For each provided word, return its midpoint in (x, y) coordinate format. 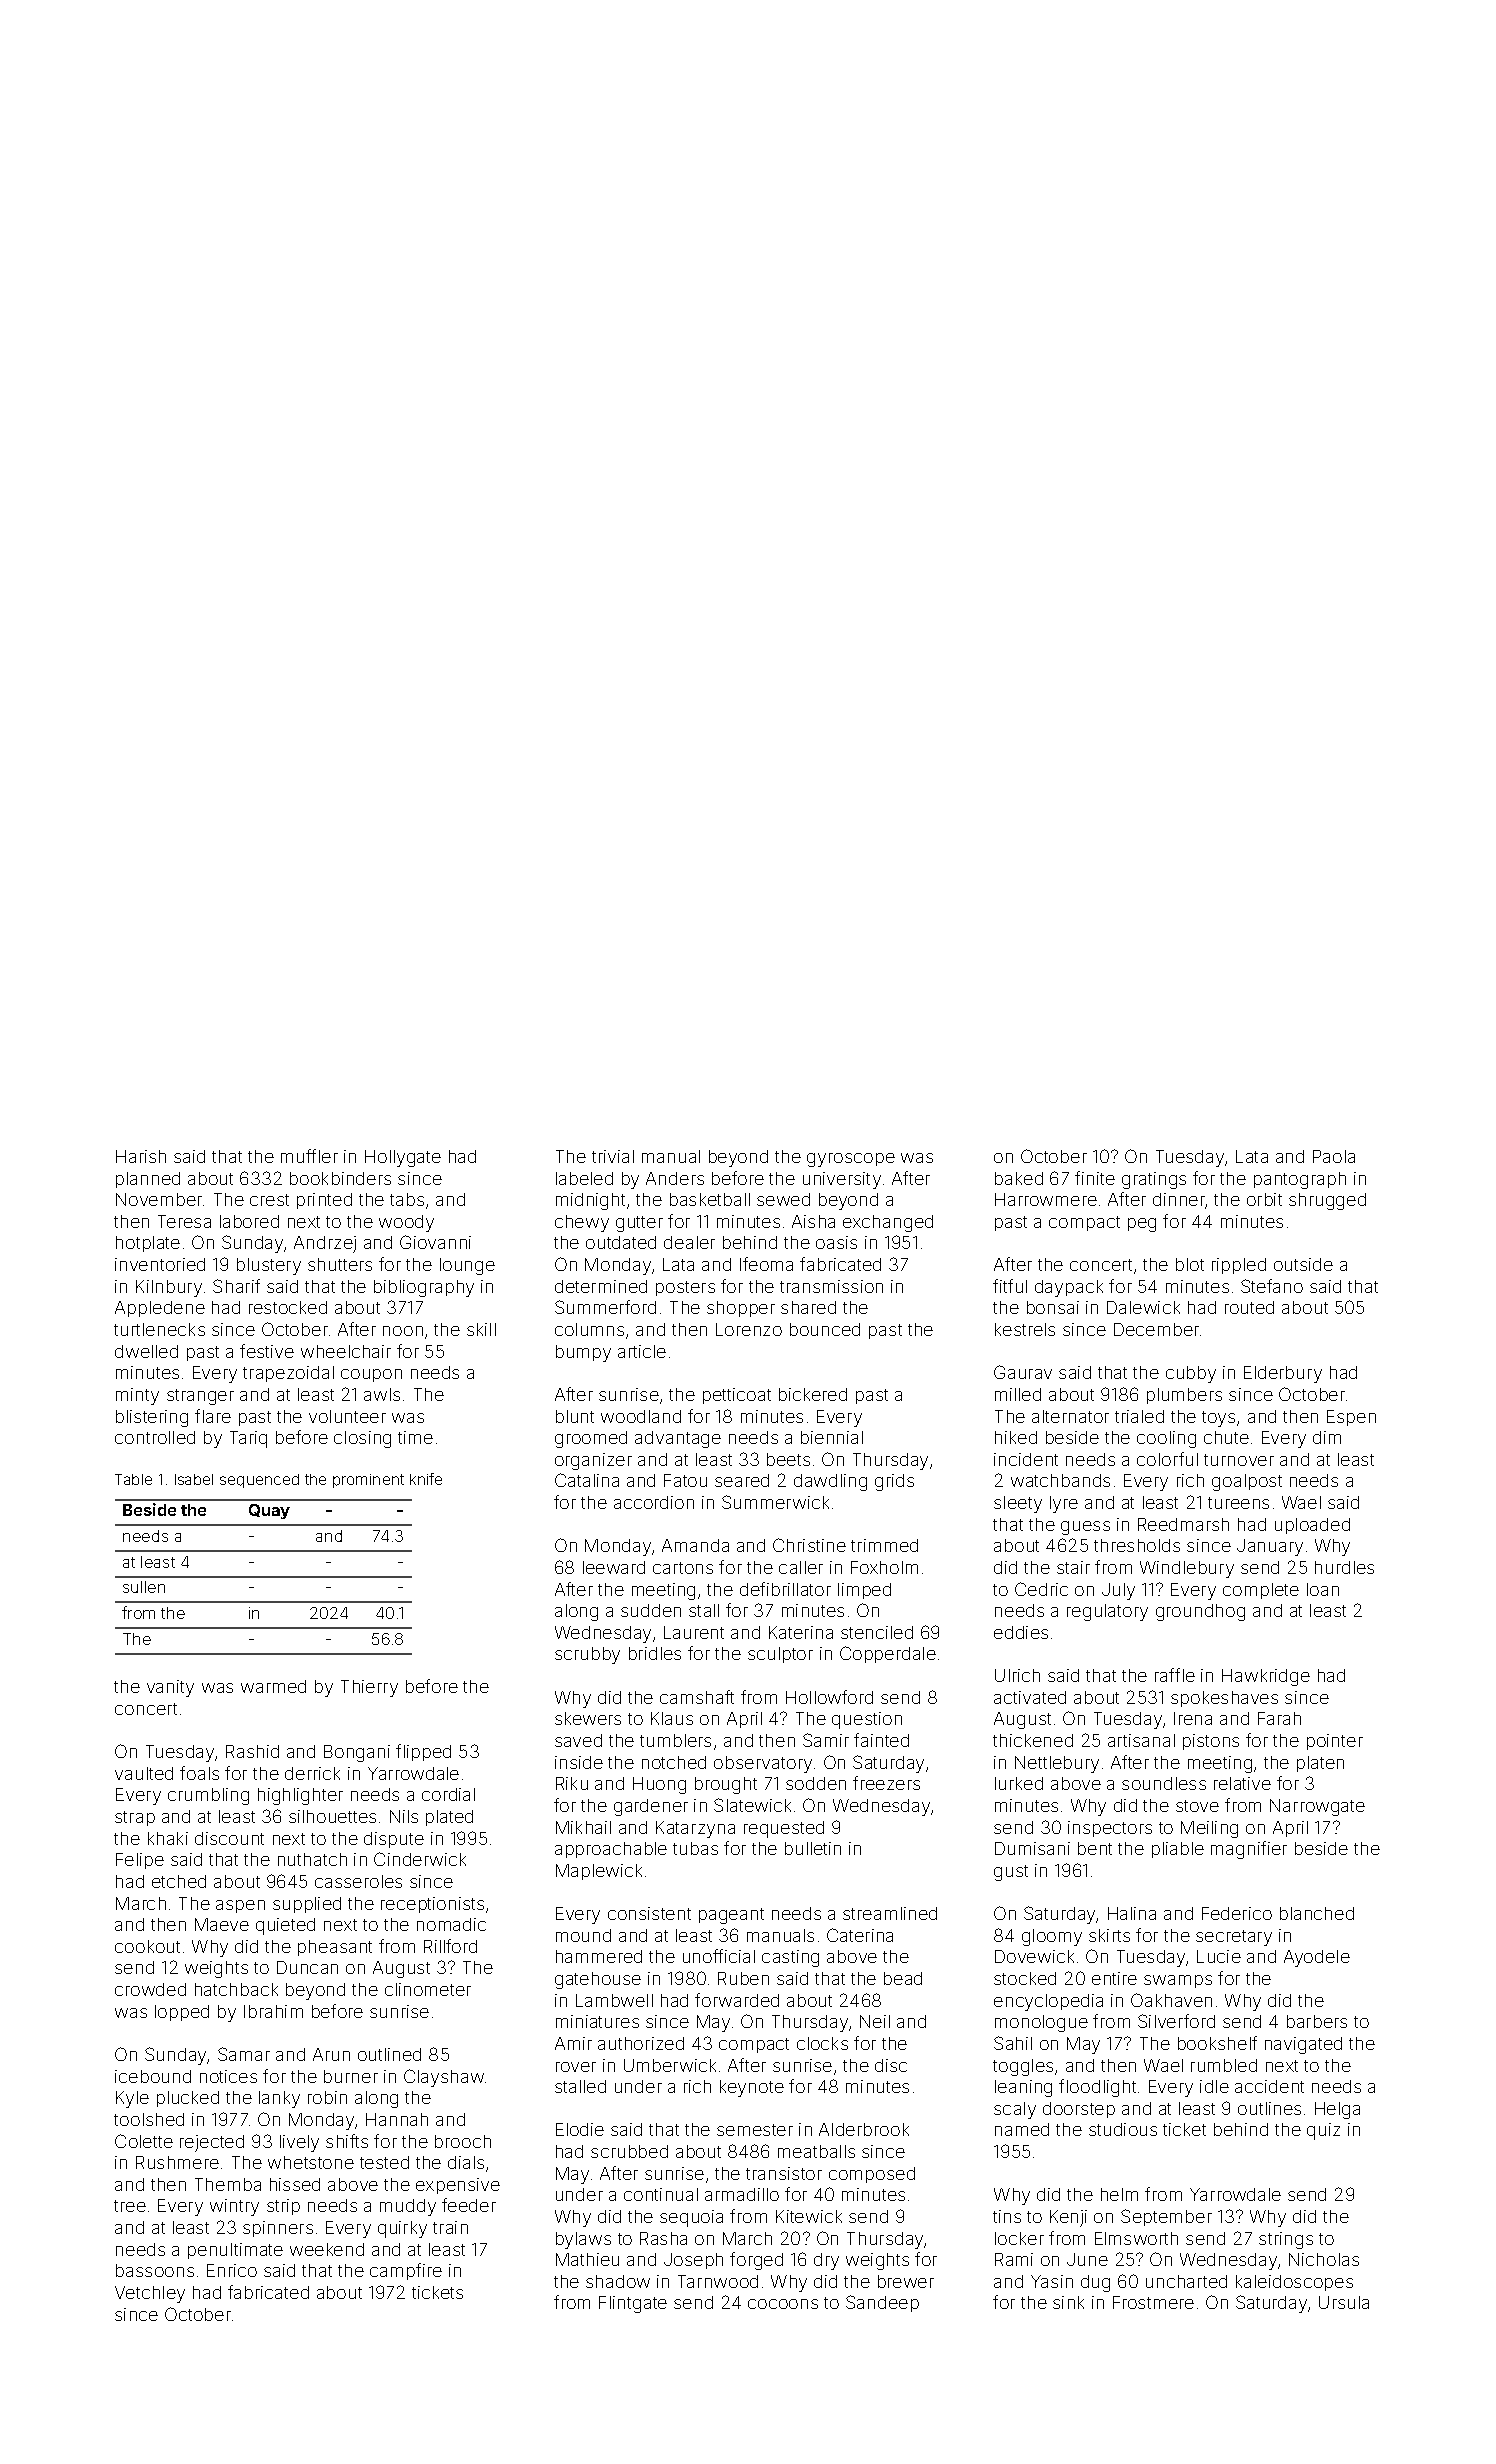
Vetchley (150, 2294)
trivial (613, 1156)
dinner (1179, 1199)
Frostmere (1153, 2302)
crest (269, 1200)
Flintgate (633, 2304)
